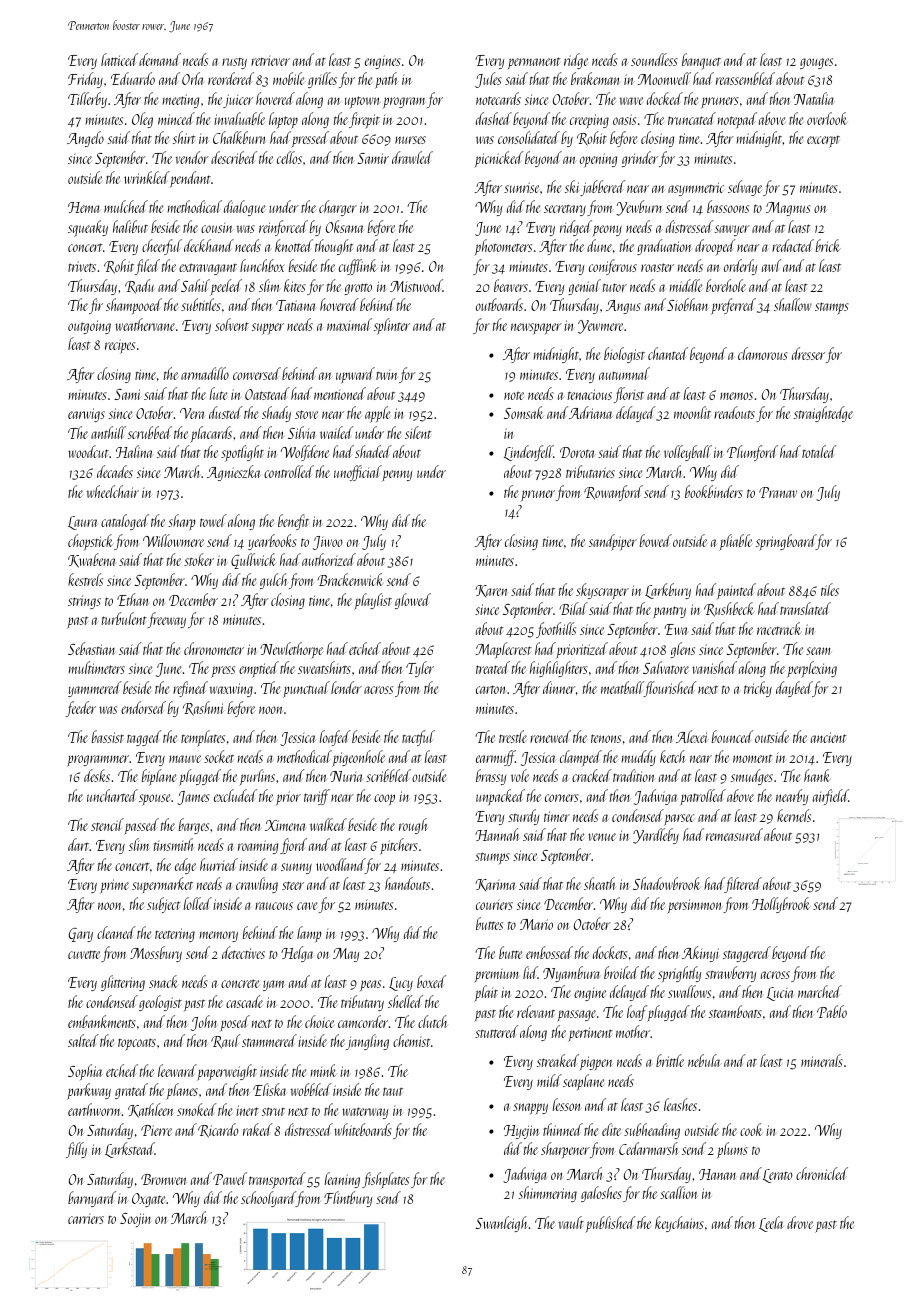  Describe the element at coordinates (270, 61) in the screenshot. I see `retriever` at that location.
